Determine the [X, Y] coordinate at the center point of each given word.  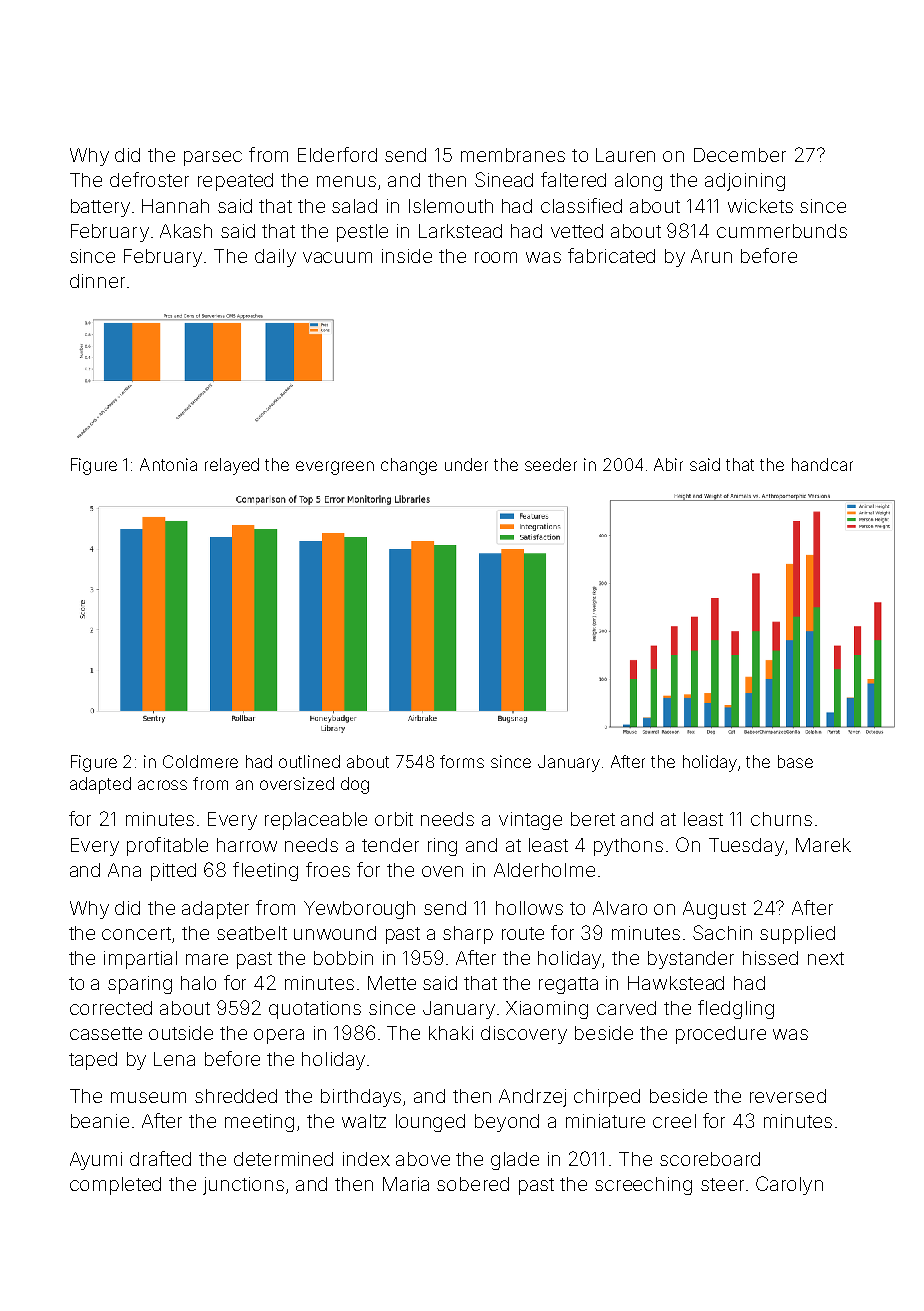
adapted [100, 785]
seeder [551, 464]
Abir [668, 464]
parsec [213, 158]
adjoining [745, 182]
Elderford [337, 154]
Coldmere [200, 761]
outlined [309, 761]
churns [781, 819]
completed [115, 1186]
